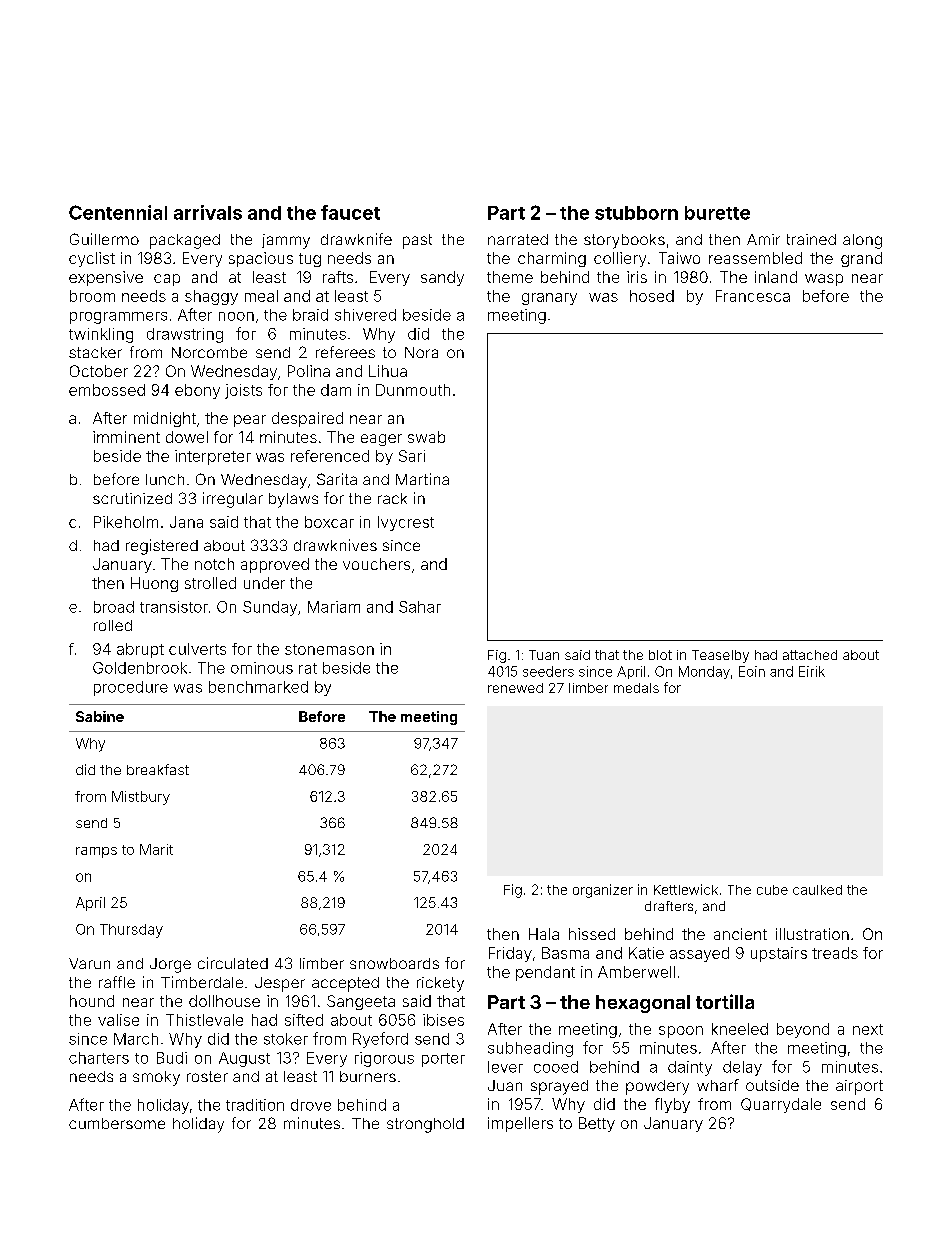  Describe the element at coordinates (636, 213) in the page. I see `stubborn` at that location.
